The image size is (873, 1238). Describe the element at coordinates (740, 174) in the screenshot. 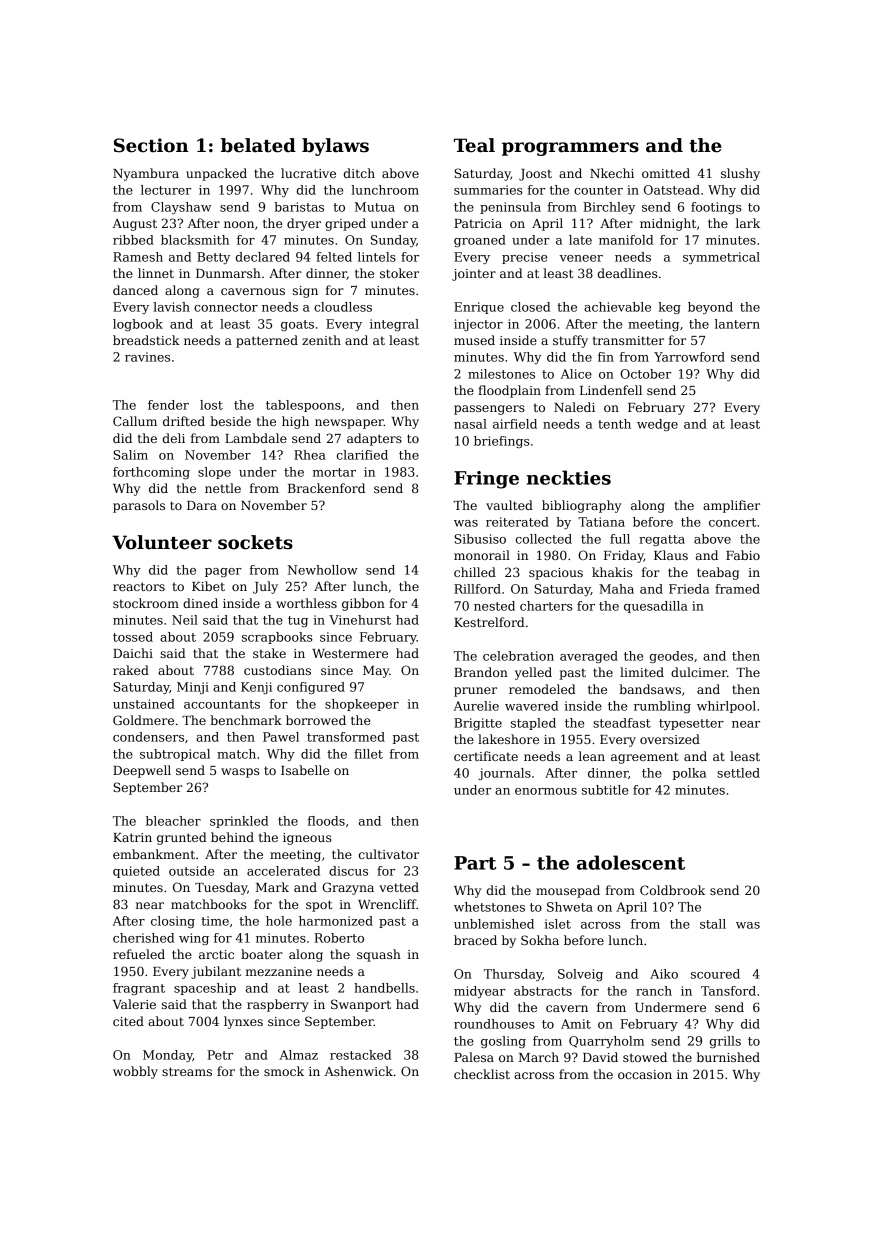

I see `slushy` at that location.
